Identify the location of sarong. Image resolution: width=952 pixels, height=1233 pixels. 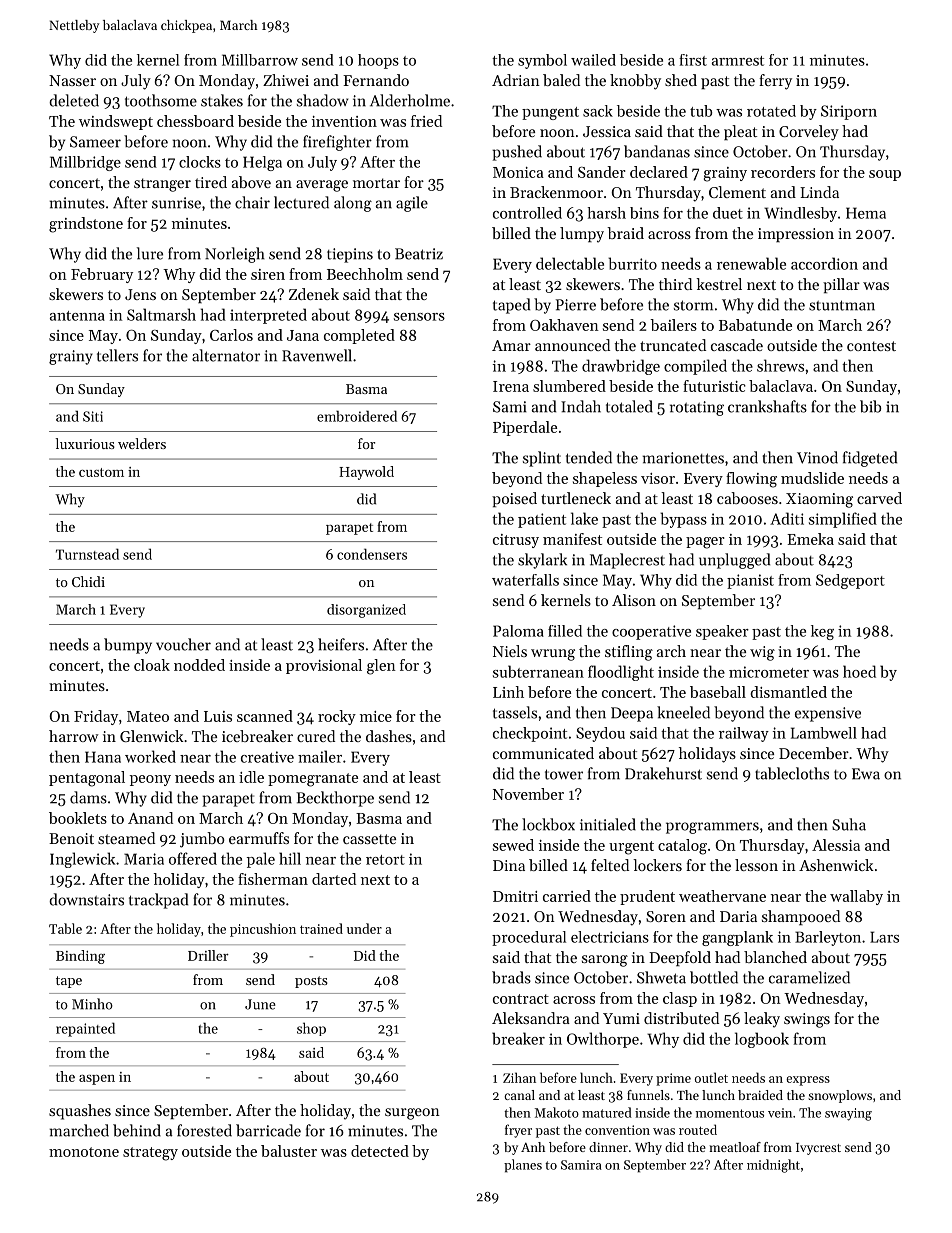
(605, 961).
